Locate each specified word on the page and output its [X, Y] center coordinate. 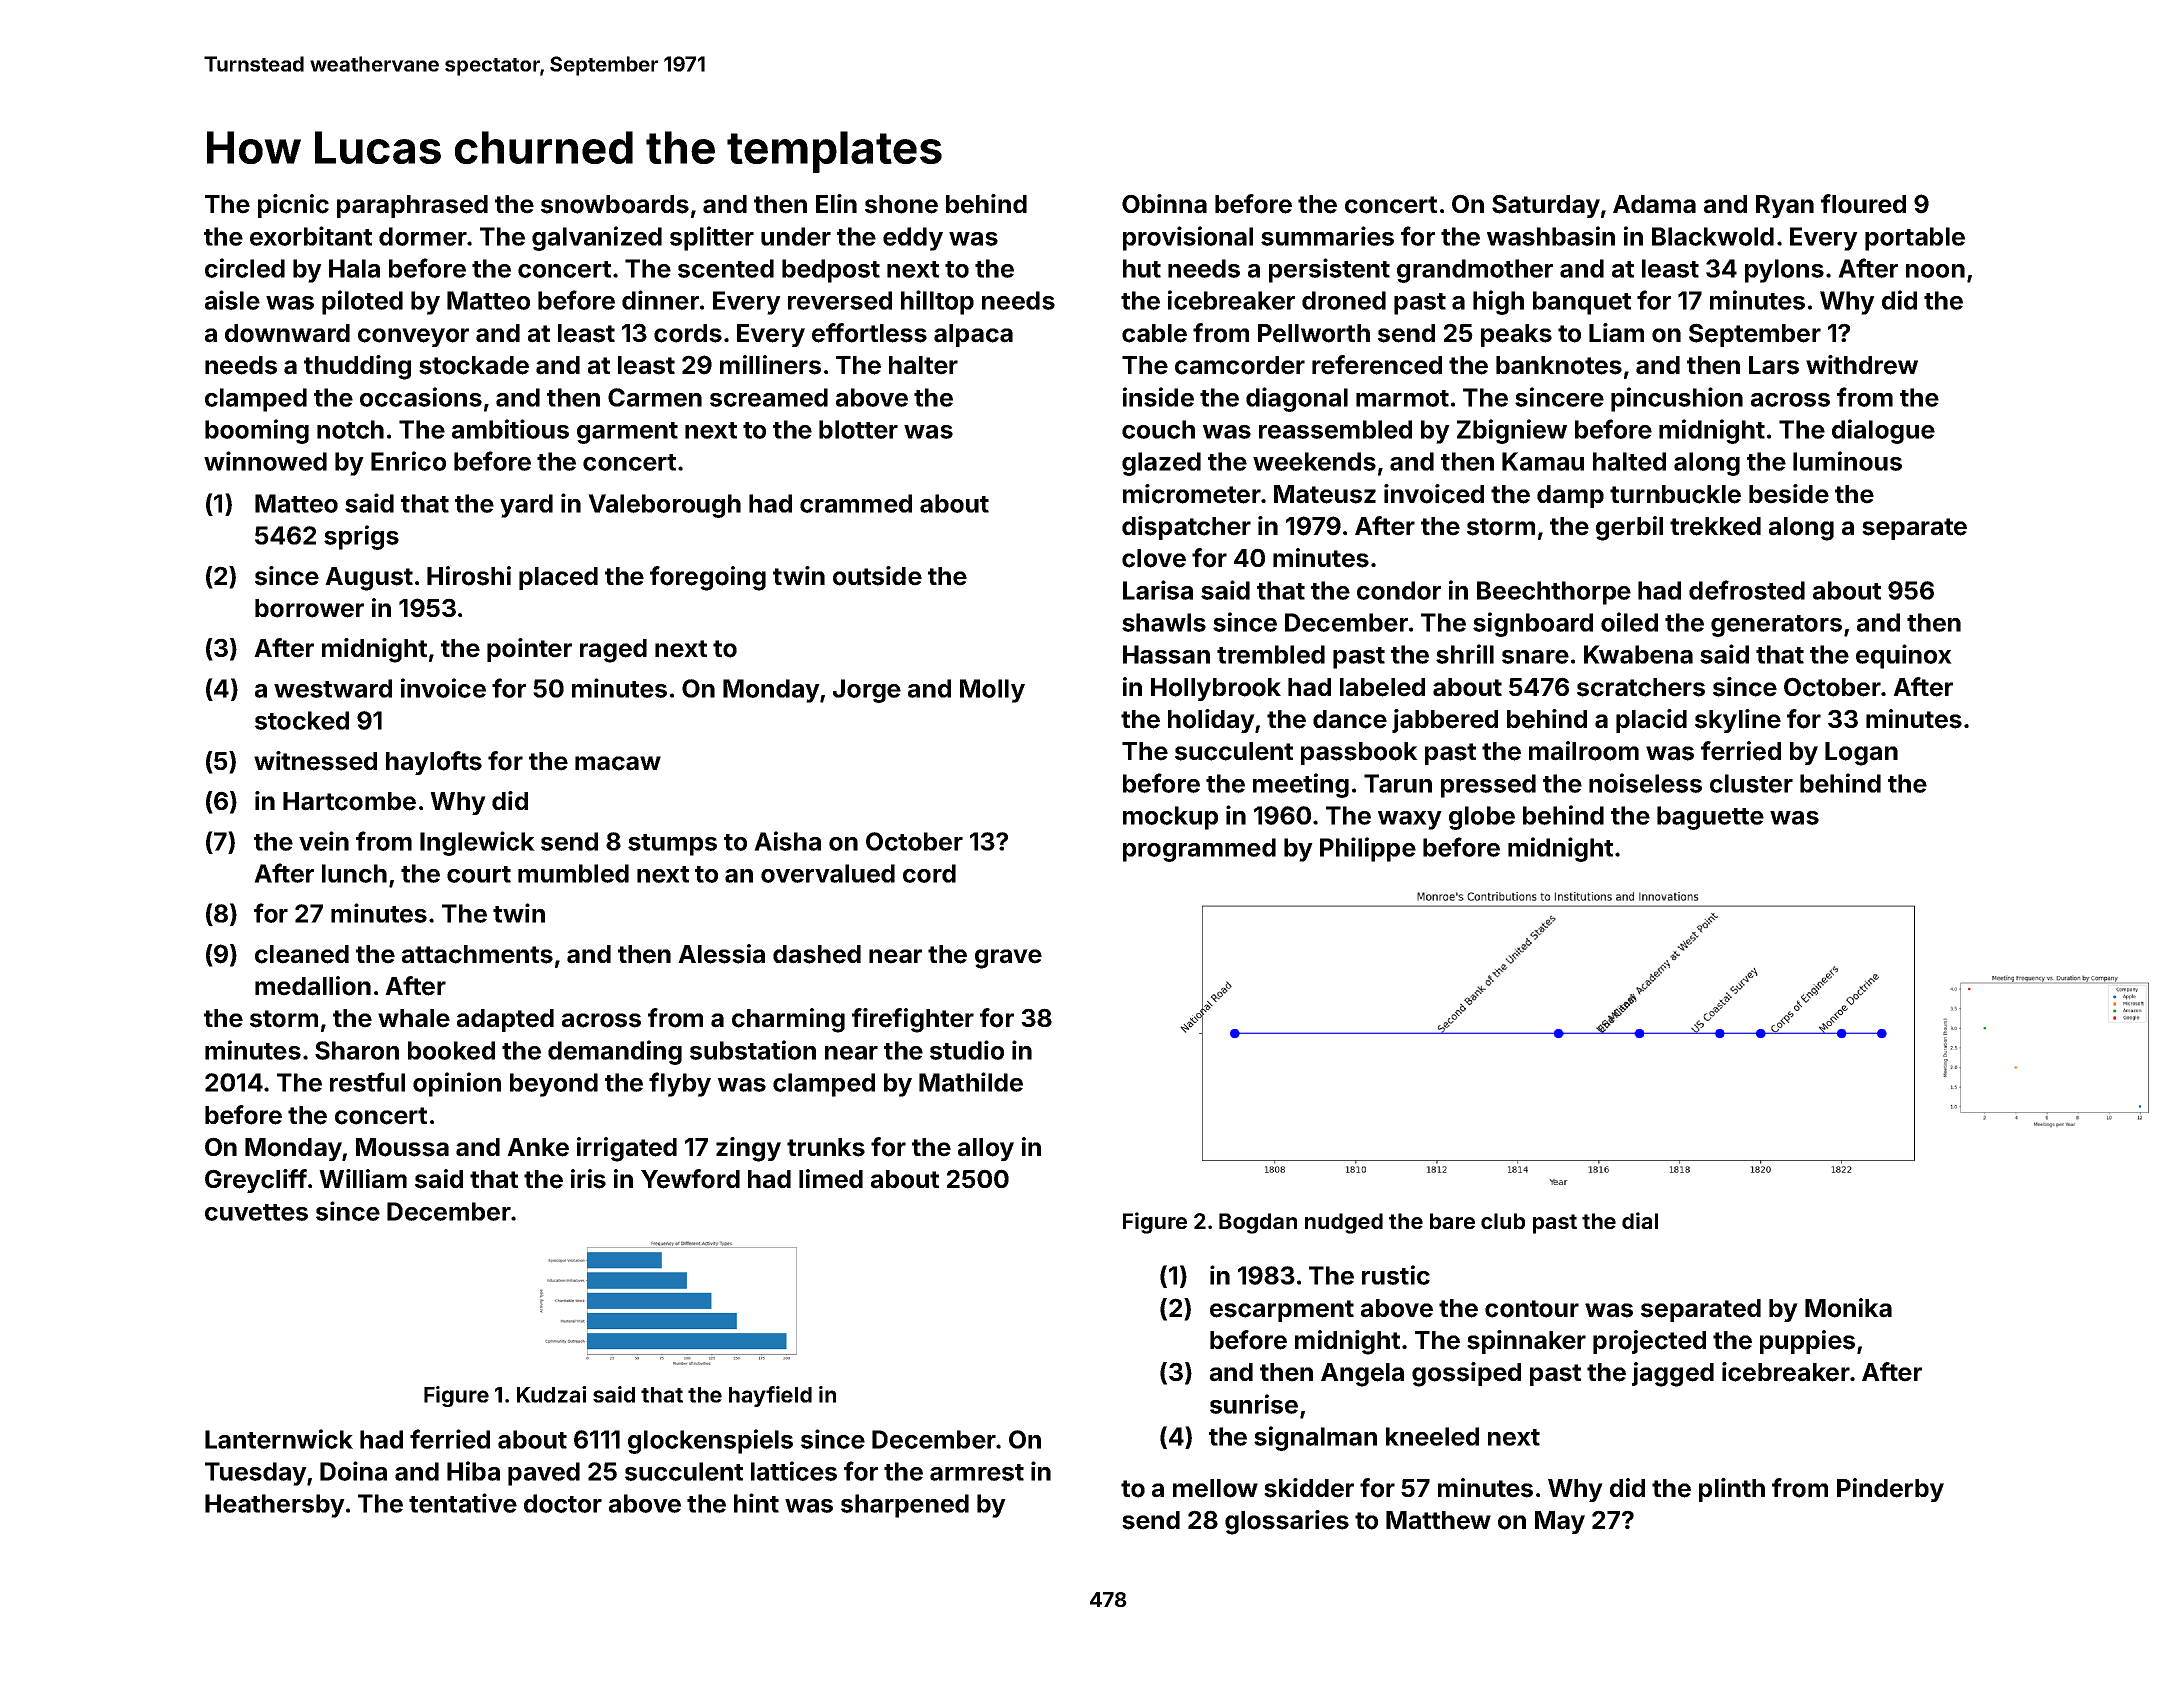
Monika [1848, 1308]
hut [1142, 268]
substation [753, 1050]
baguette [1710, 818]
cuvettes [256, 1212]
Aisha [787, 841]
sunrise [1254, 1404]
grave [1008, 959]
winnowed [265, 461]
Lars [1774, 365]
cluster [1751, 783]
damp [1570, 496]
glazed [1161, 464]
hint [756, 1503]
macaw [618, 763]
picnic [293, 206]
